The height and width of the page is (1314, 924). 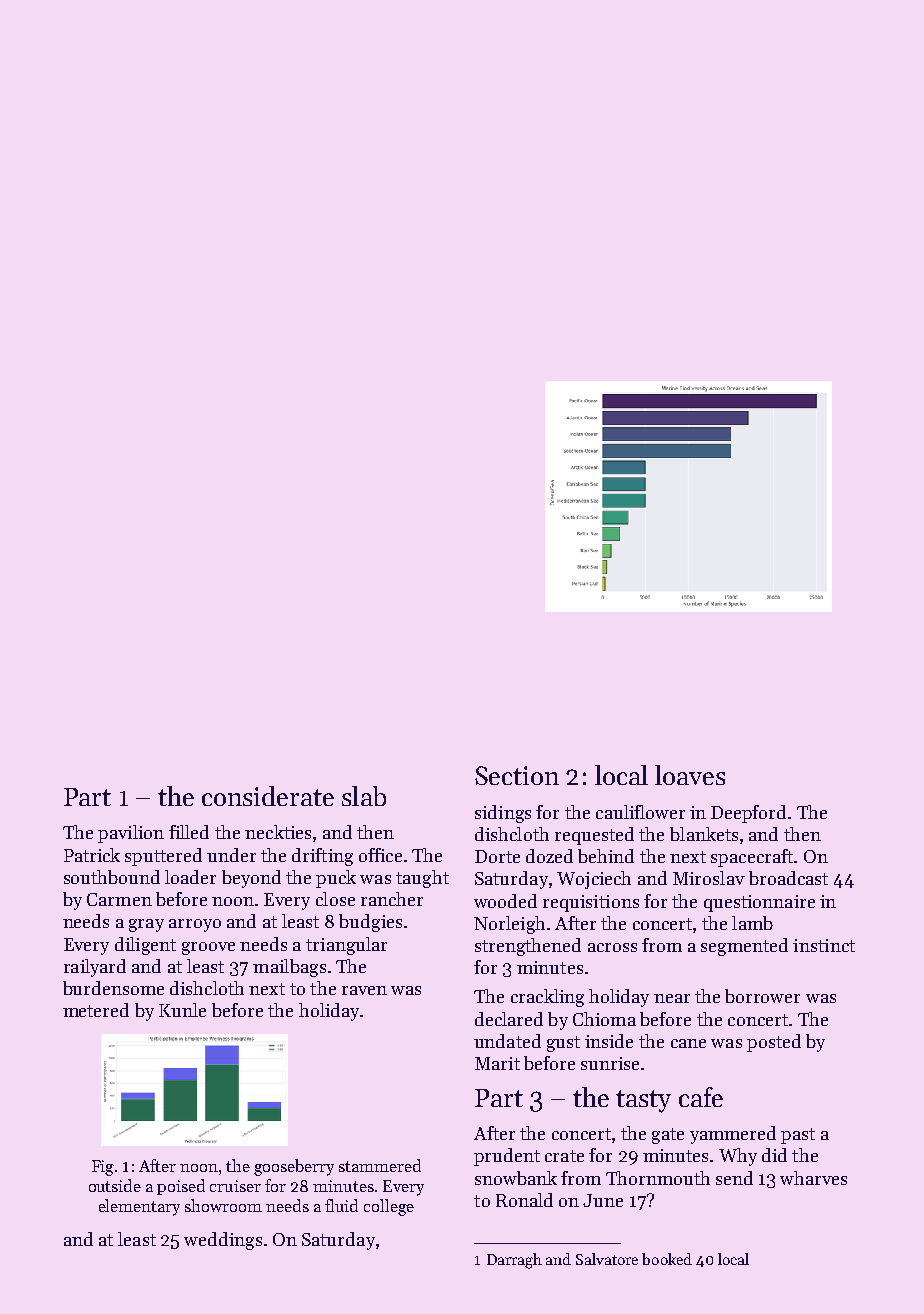 I want to click on broadcast, so click(x=788, y=878).
